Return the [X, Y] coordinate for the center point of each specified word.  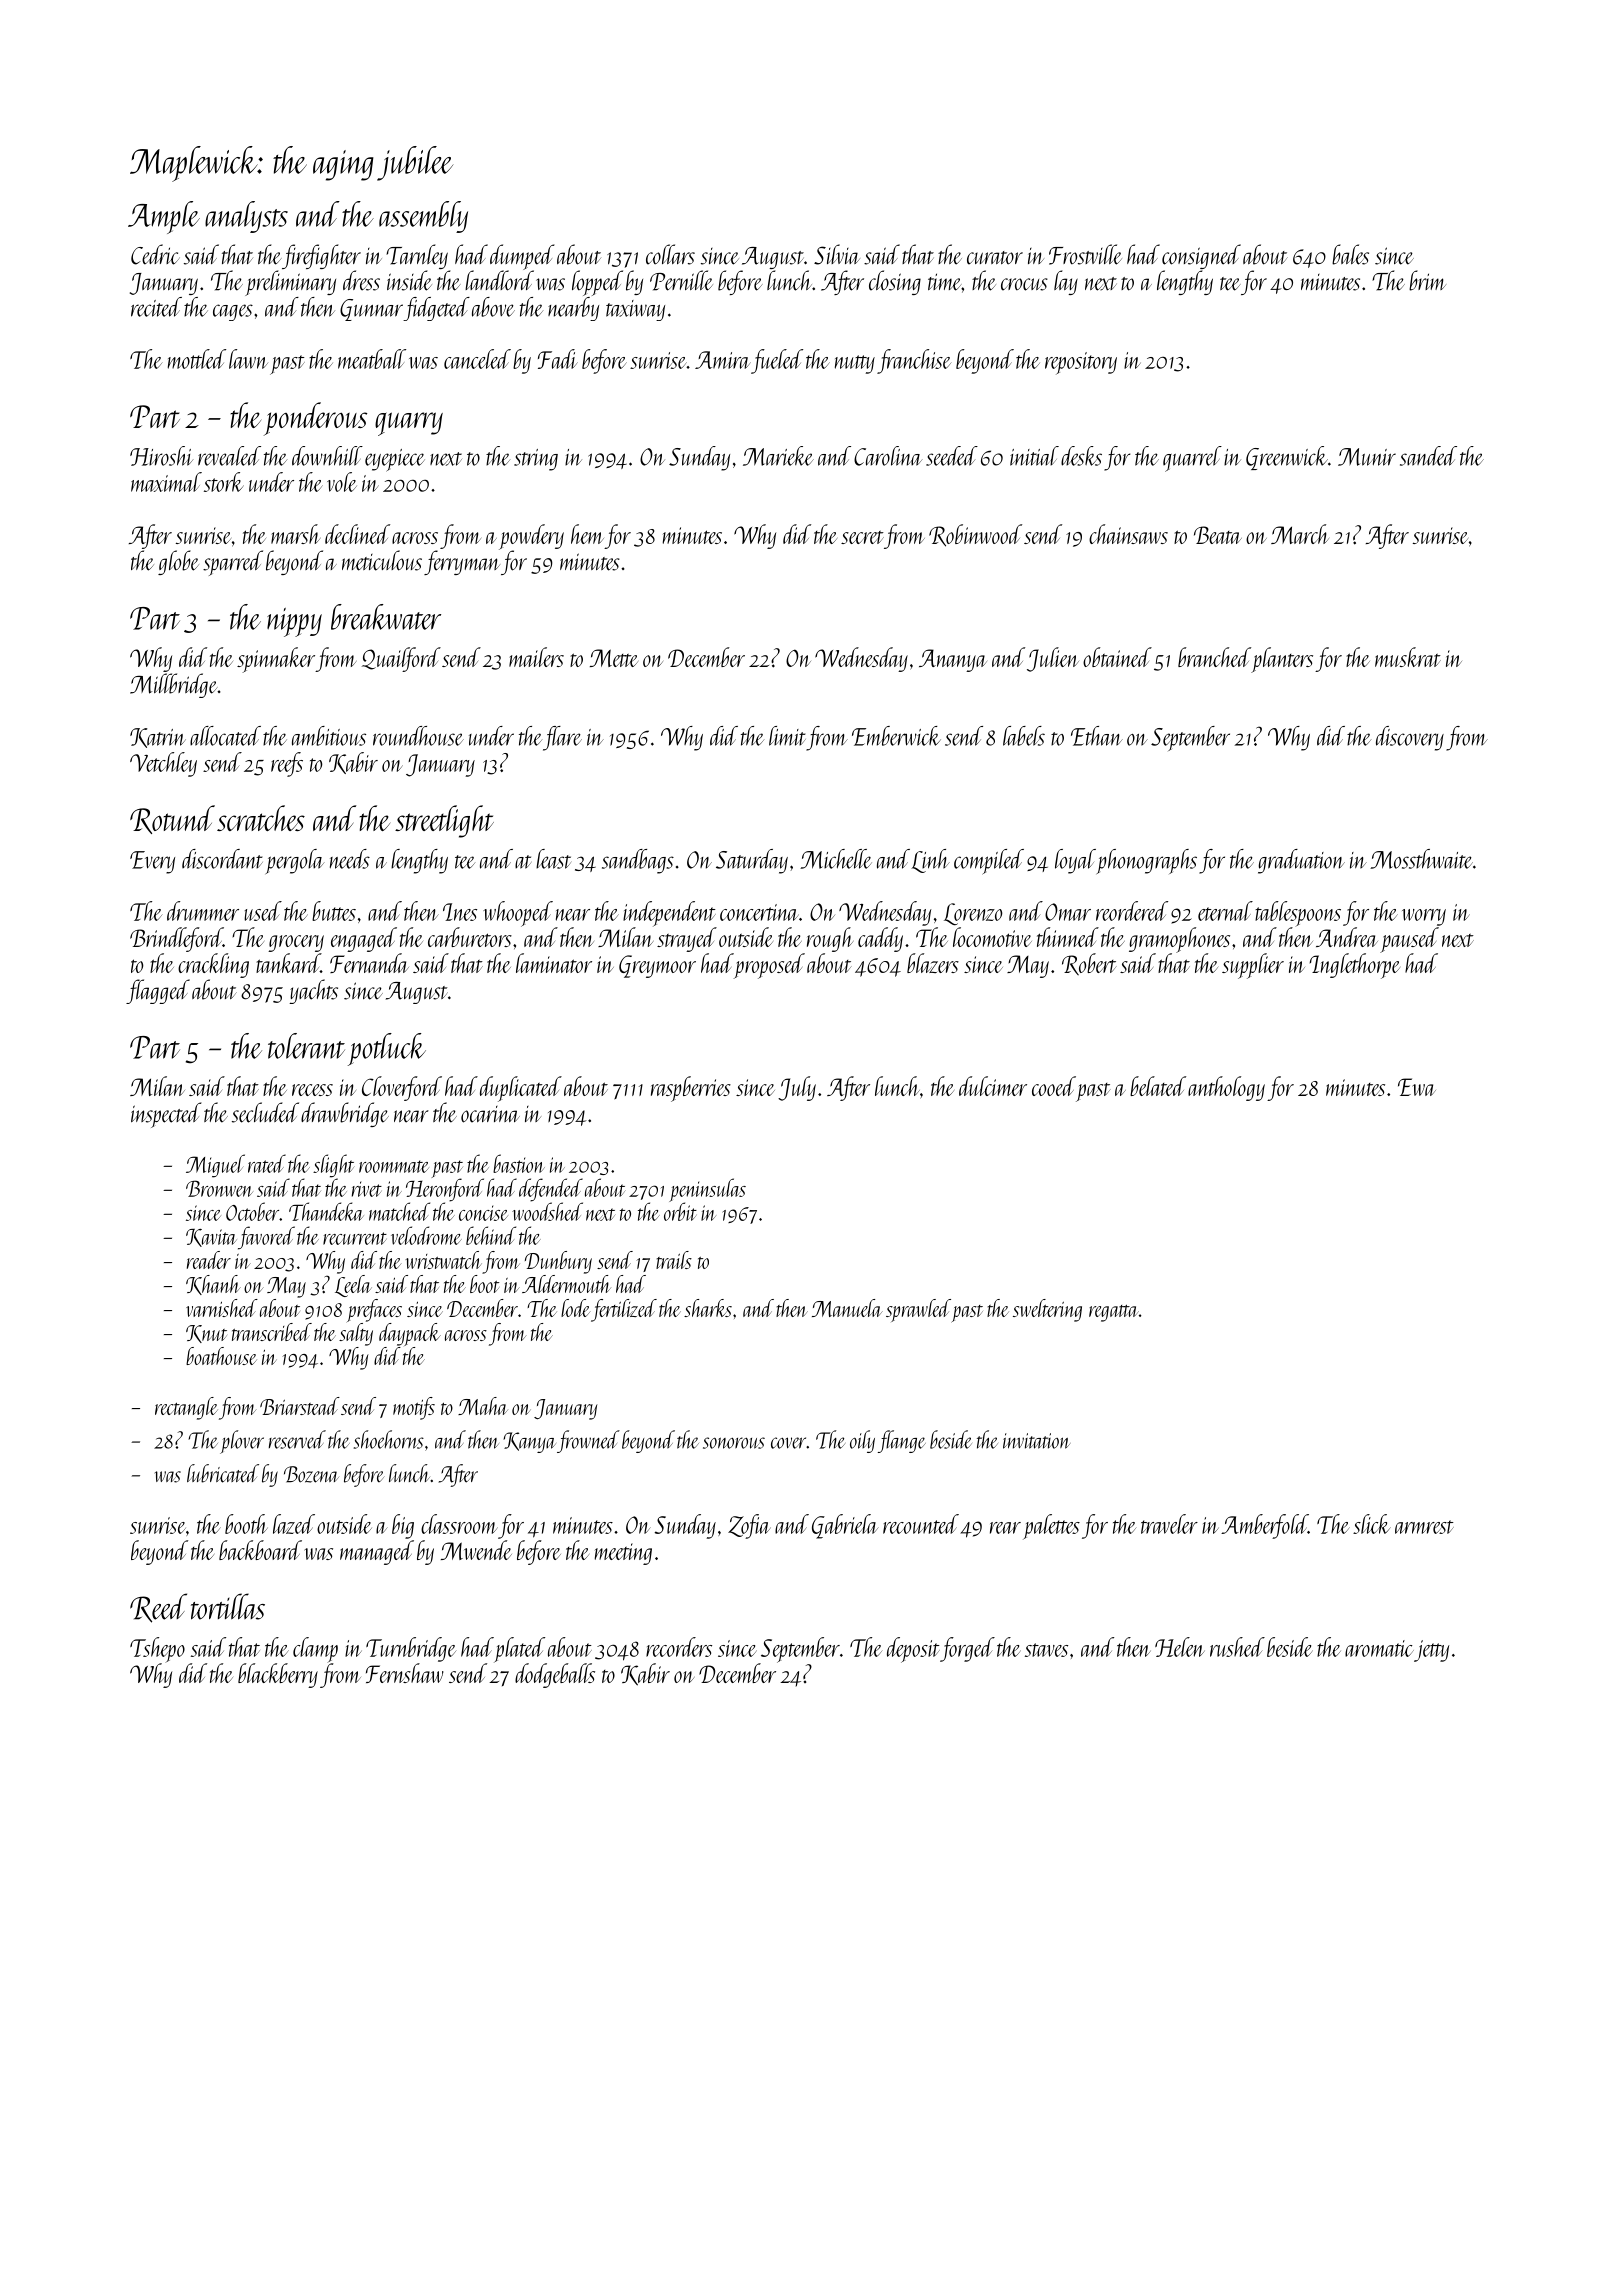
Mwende [476, 1550]
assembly [423, 217]
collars [670, 254]
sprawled [918, 1310]
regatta [1114, 1313]
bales [1350, 254]
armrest [1424, 1527]
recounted [921, 1524]
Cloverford [402, 1088]
